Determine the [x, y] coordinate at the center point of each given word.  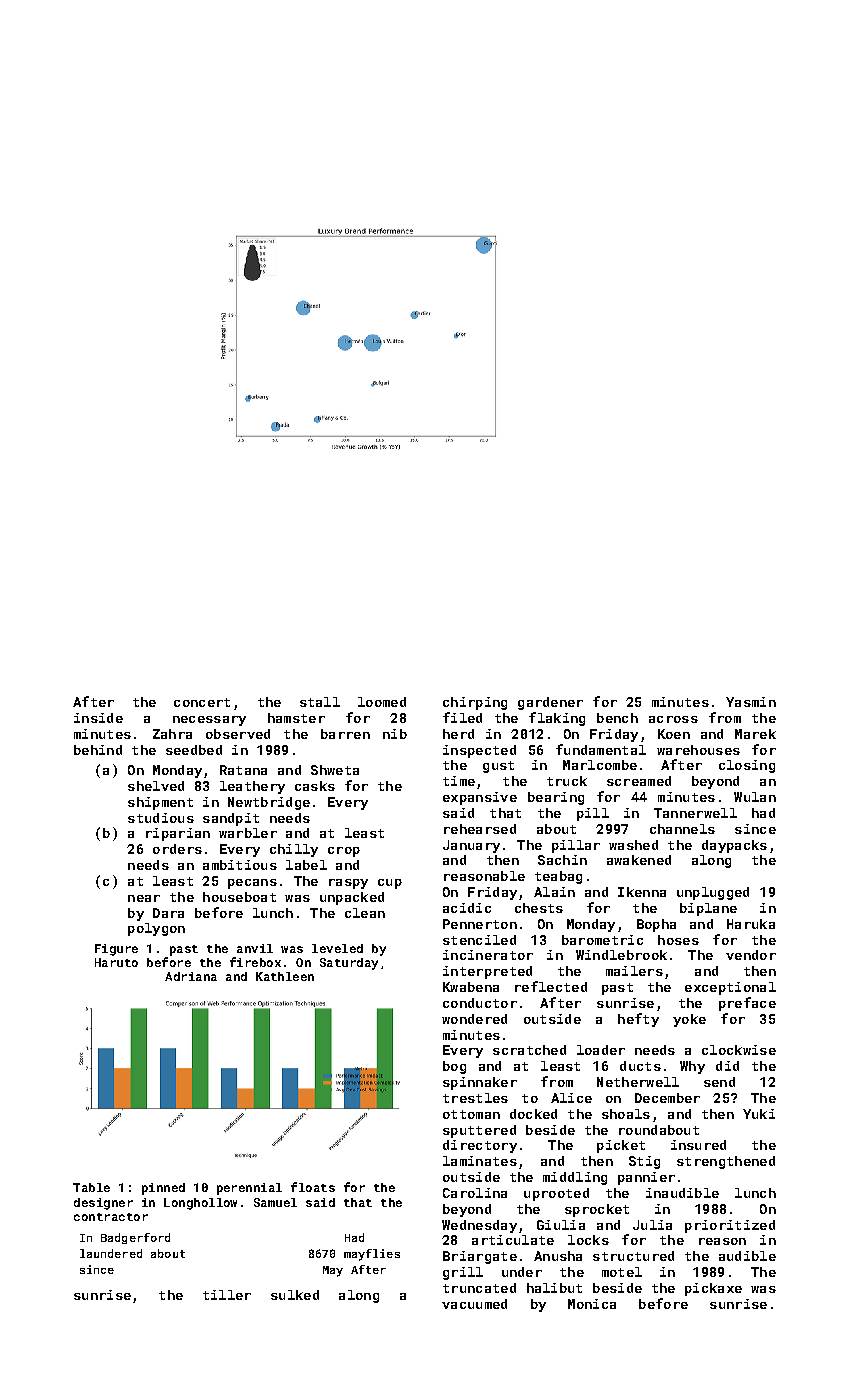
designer [103, 1204]
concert [202, 702]
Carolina [475, 1193]
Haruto [116, 962]
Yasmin [751, 702]
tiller [227, 1295]
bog [454, 1067]
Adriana [191, 976]
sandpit [231, 819]
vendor [751, 955]
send [719, 1082]
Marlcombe [600, 765]
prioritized [730, 1226]
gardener [550, 703]
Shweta [335, 770]
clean [365, 913]
